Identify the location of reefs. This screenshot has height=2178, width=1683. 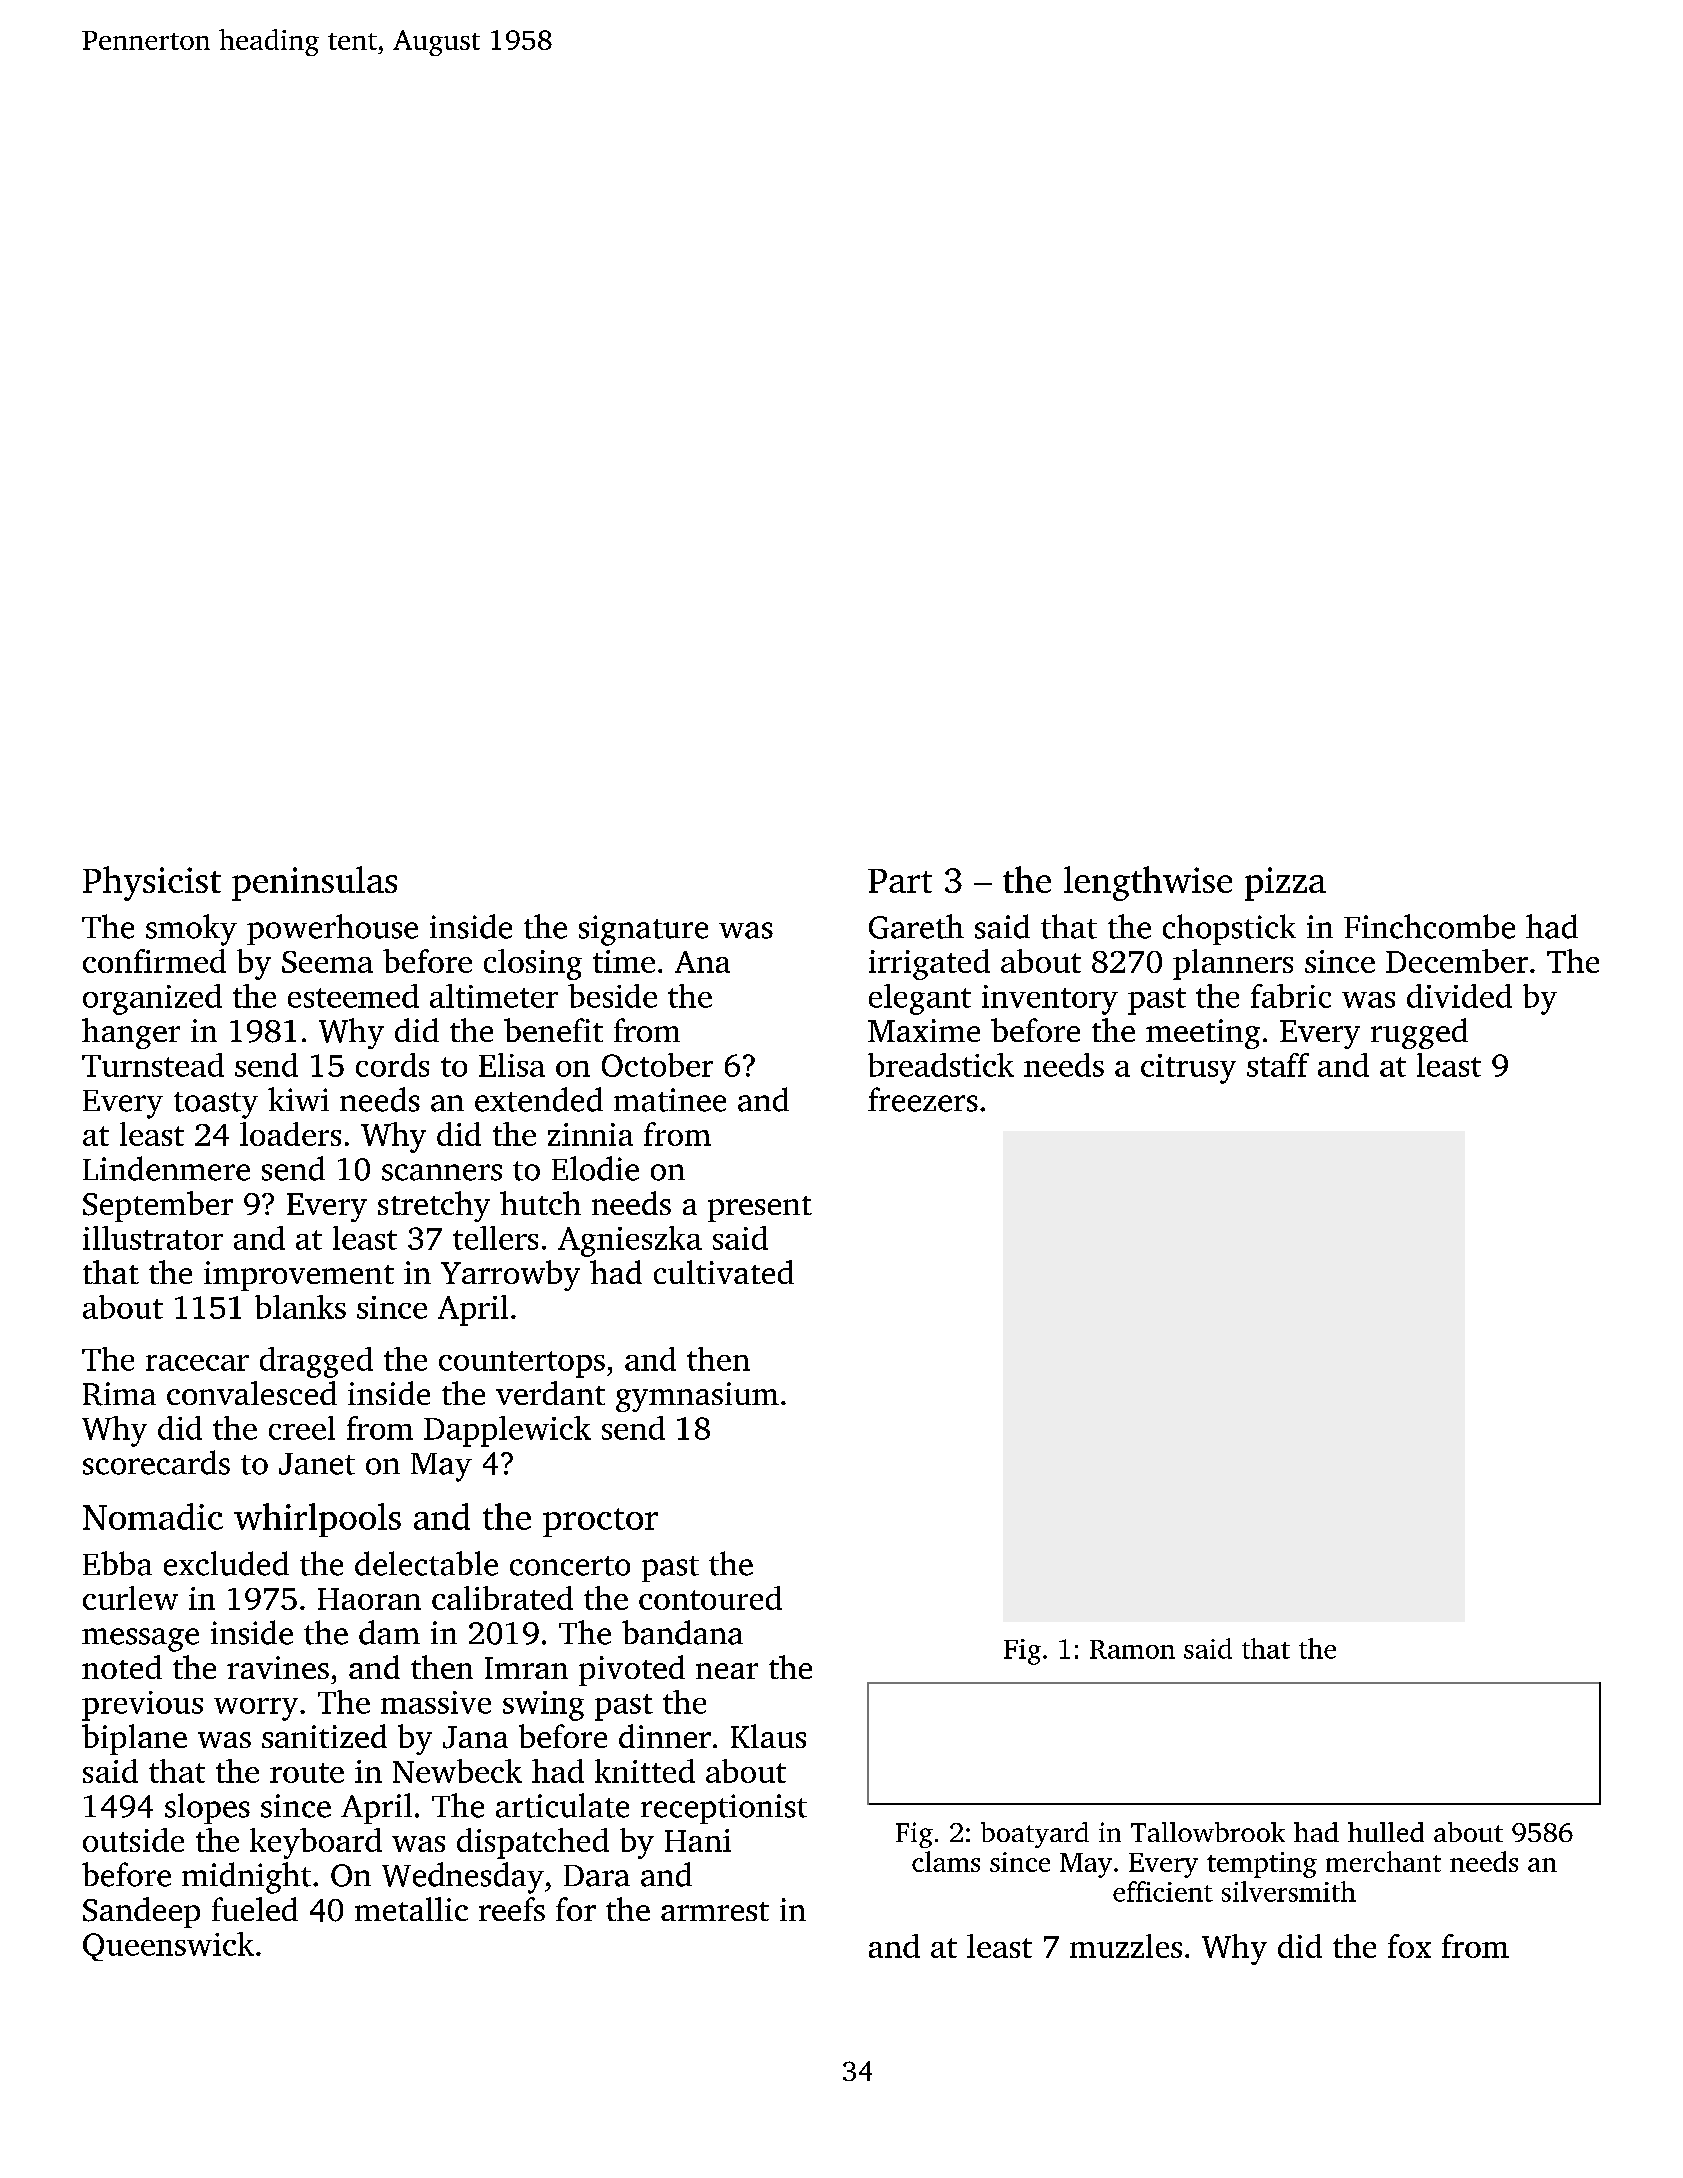
(512, 1909).
